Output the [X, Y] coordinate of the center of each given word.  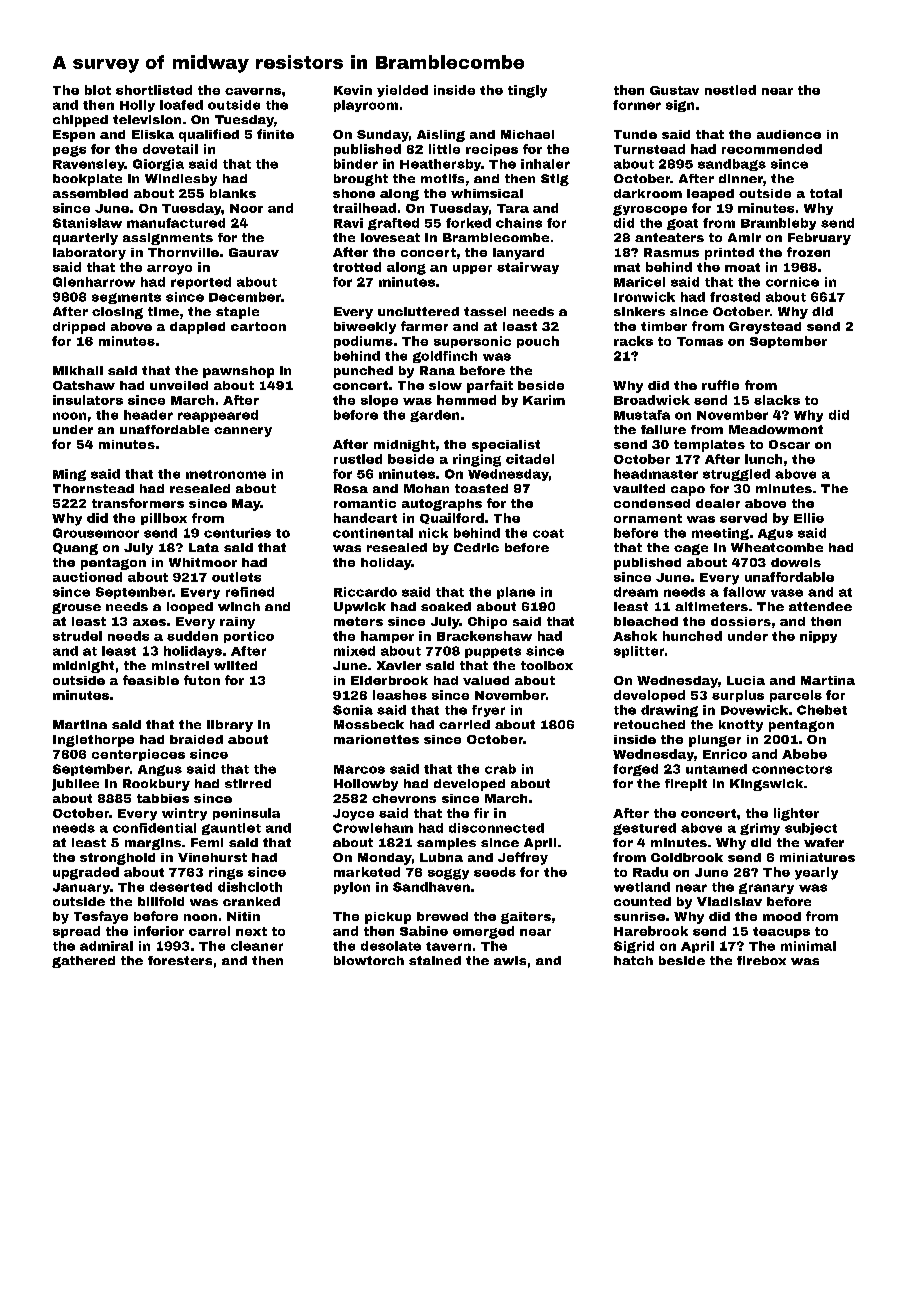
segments [126, 298]
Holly [137, 106]
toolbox [547, 665]
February [819, 239]
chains [519, 223]
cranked [251, 901]
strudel [77, 636]
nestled [730, 90]
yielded [402, 91]
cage [691, 549]
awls [510, 960]
